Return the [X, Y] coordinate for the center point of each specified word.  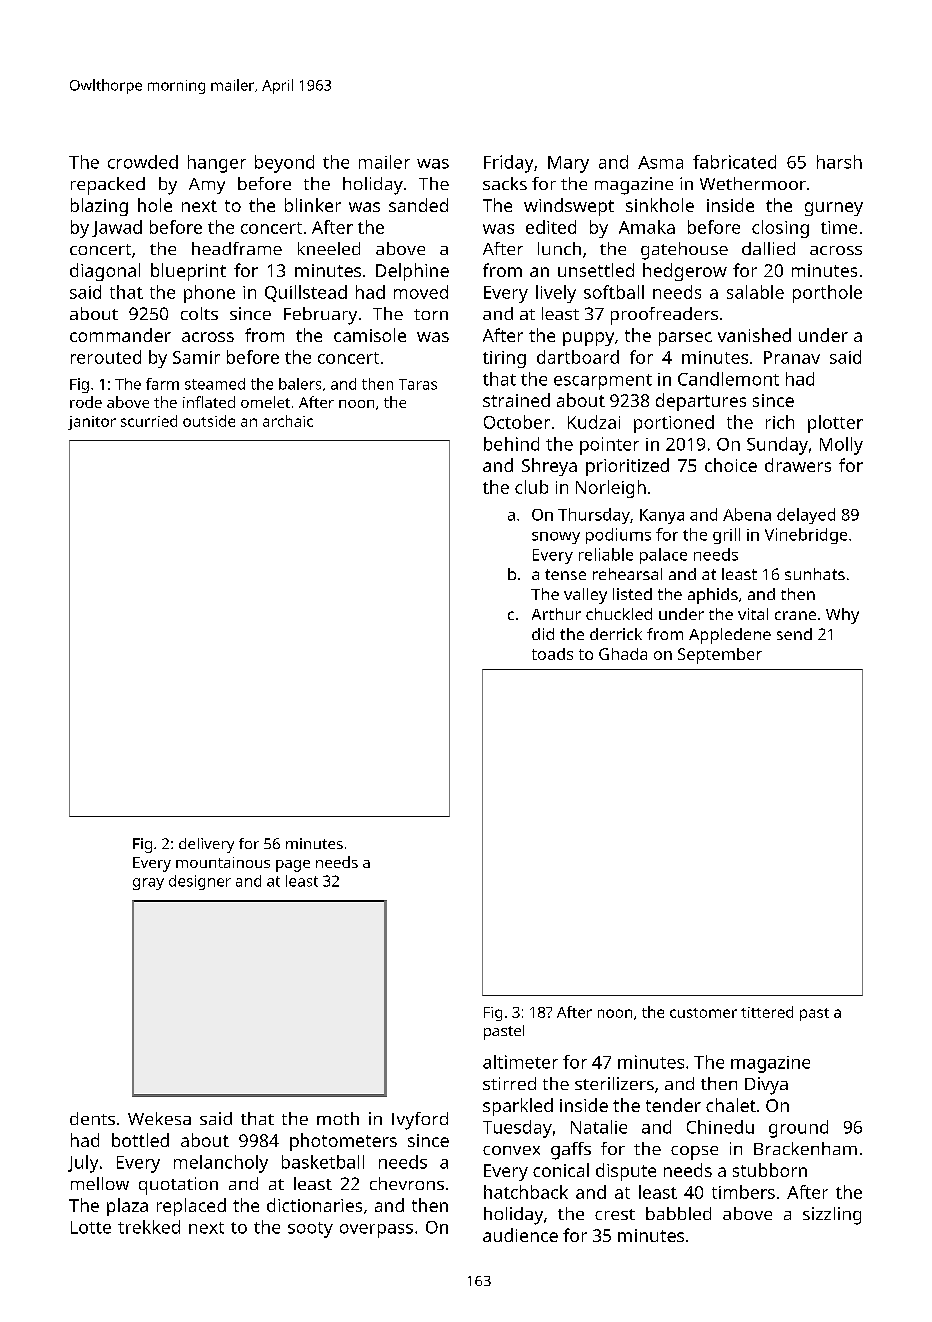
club [531, 487]
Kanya [662, 516]
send [794, 634]
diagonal [105, 272]
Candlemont [728, 379]
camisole [370, 335]
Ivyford [420, 1121]
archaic [288, 421]
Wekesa [159, 1118]
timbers [743, 1192]
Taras [418, 384]
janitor [92, 423]
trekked [149, 1227]
